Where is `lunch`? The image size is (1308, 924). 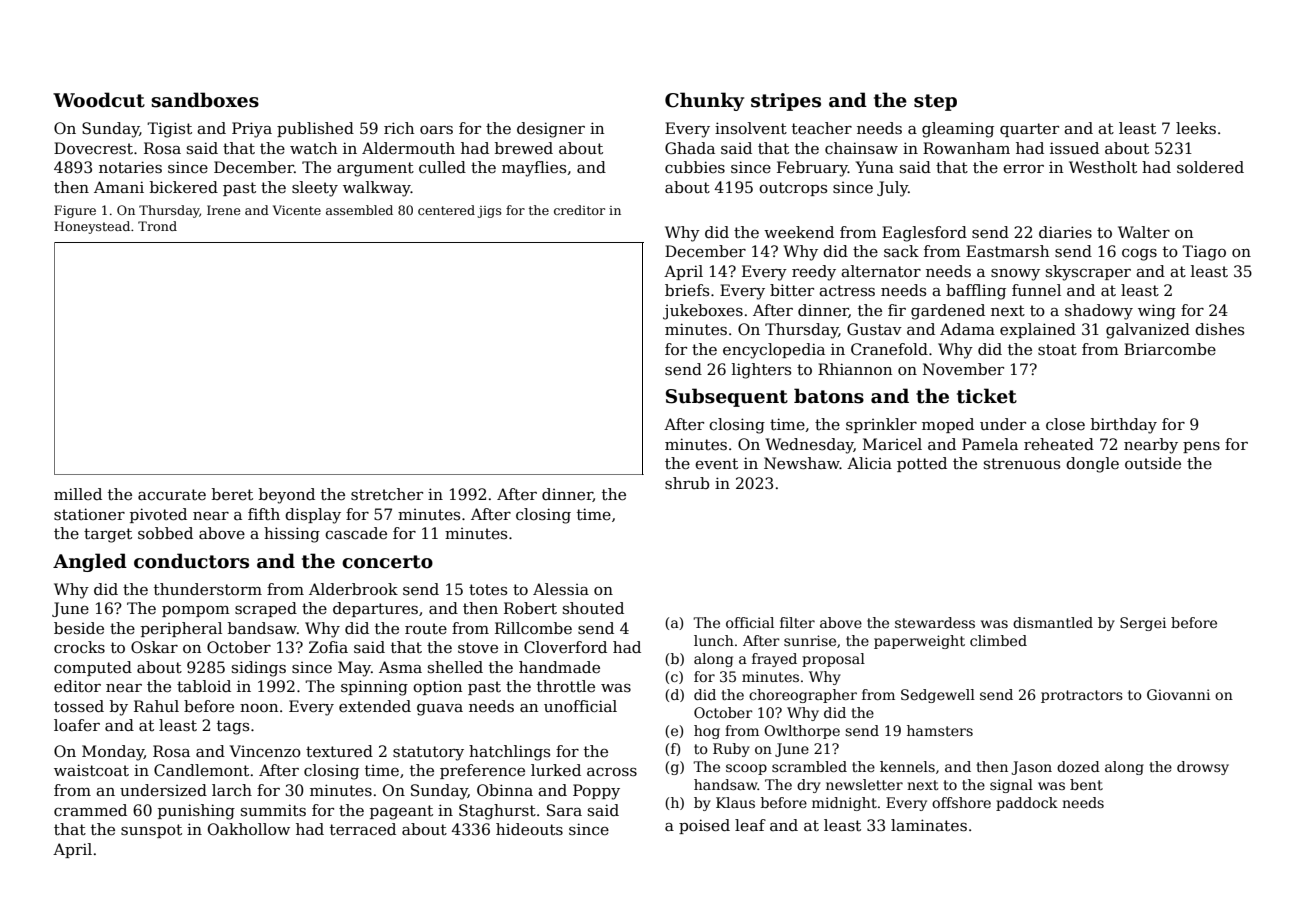
lunch is located at coordinates (714, 640).
